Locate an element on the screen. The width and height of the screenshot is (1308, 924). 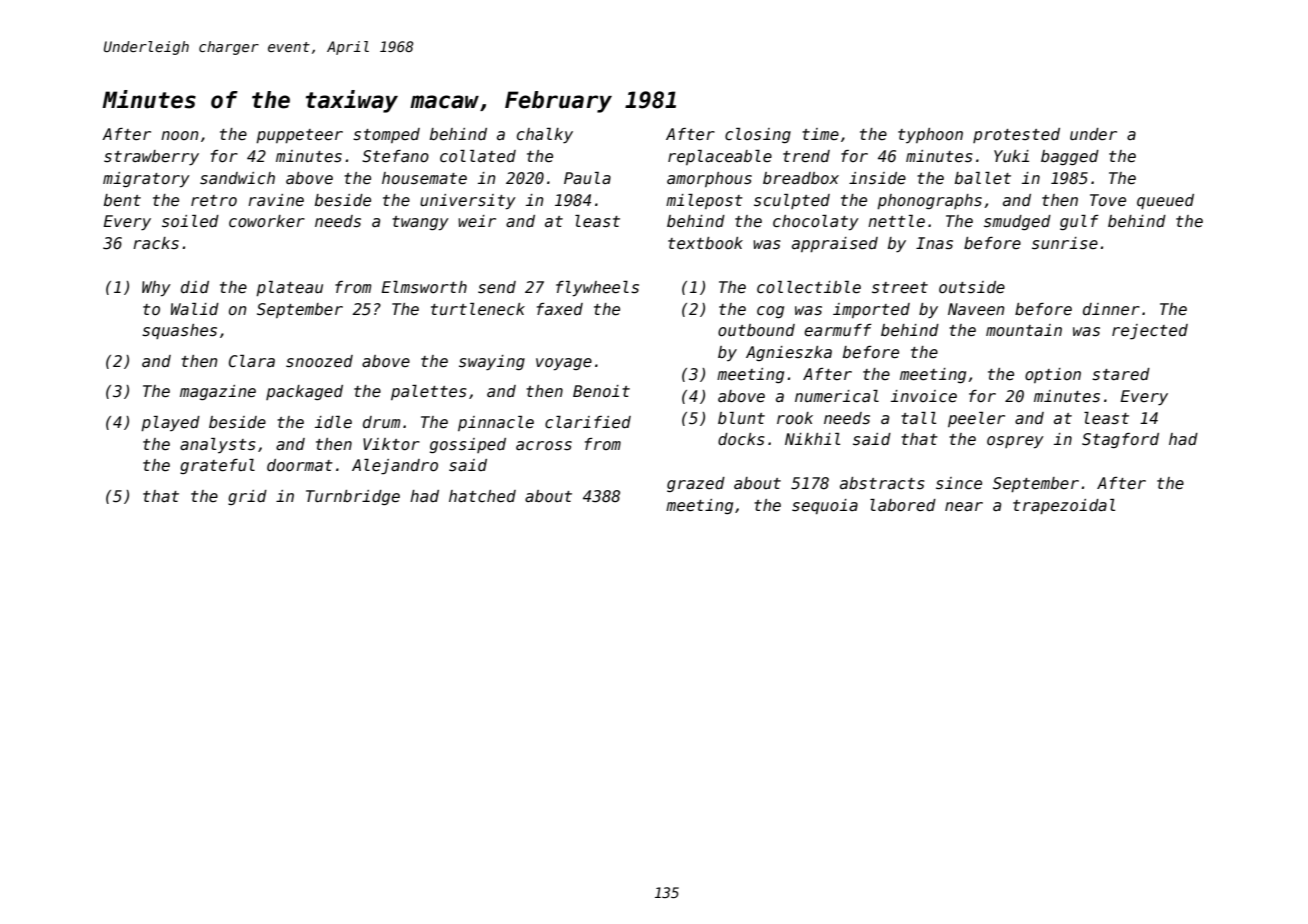
chalky is located at coordinates (545, 135).
